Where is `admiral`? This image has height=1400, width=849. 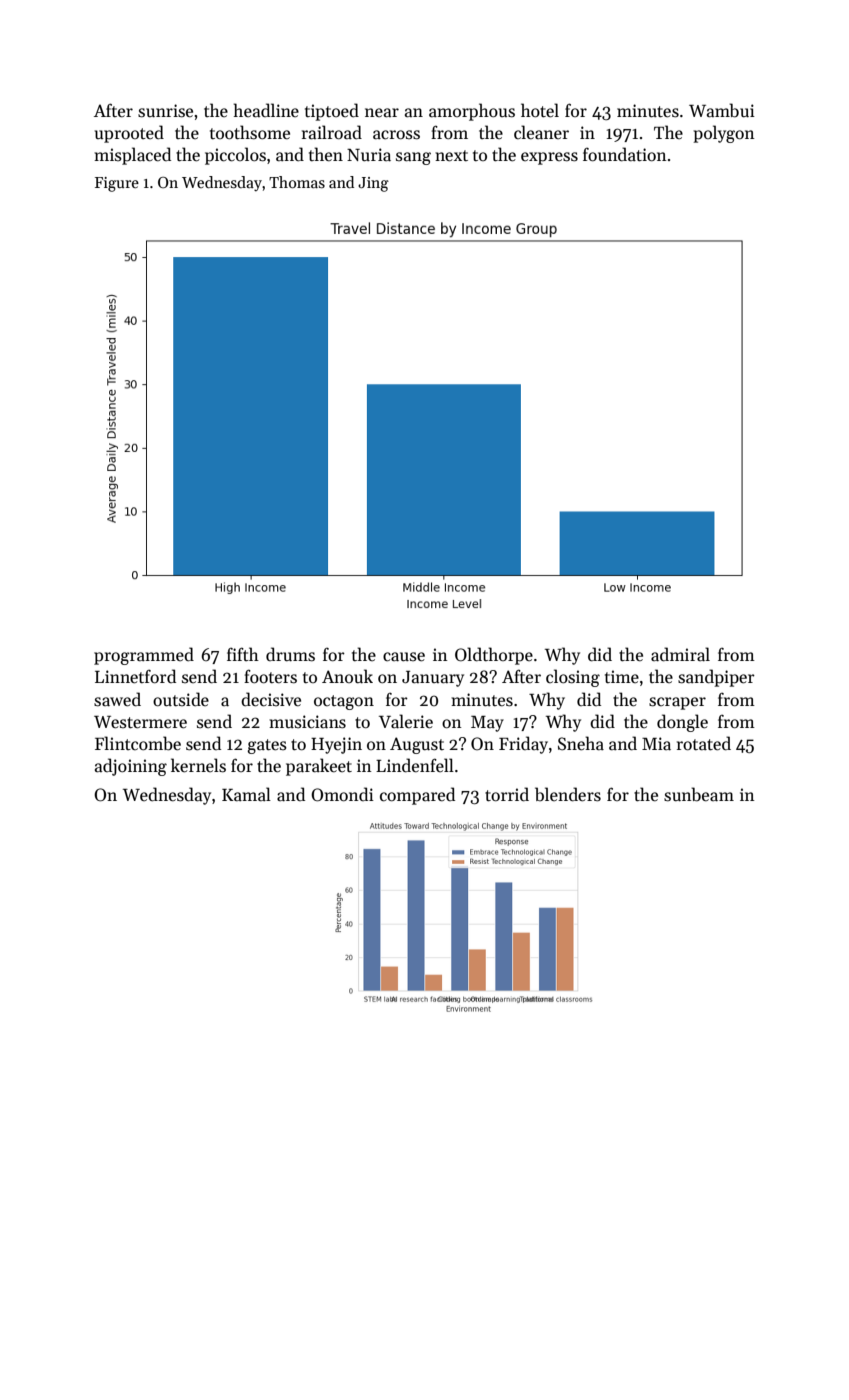
admiral is located at coordinates (680, 654).
